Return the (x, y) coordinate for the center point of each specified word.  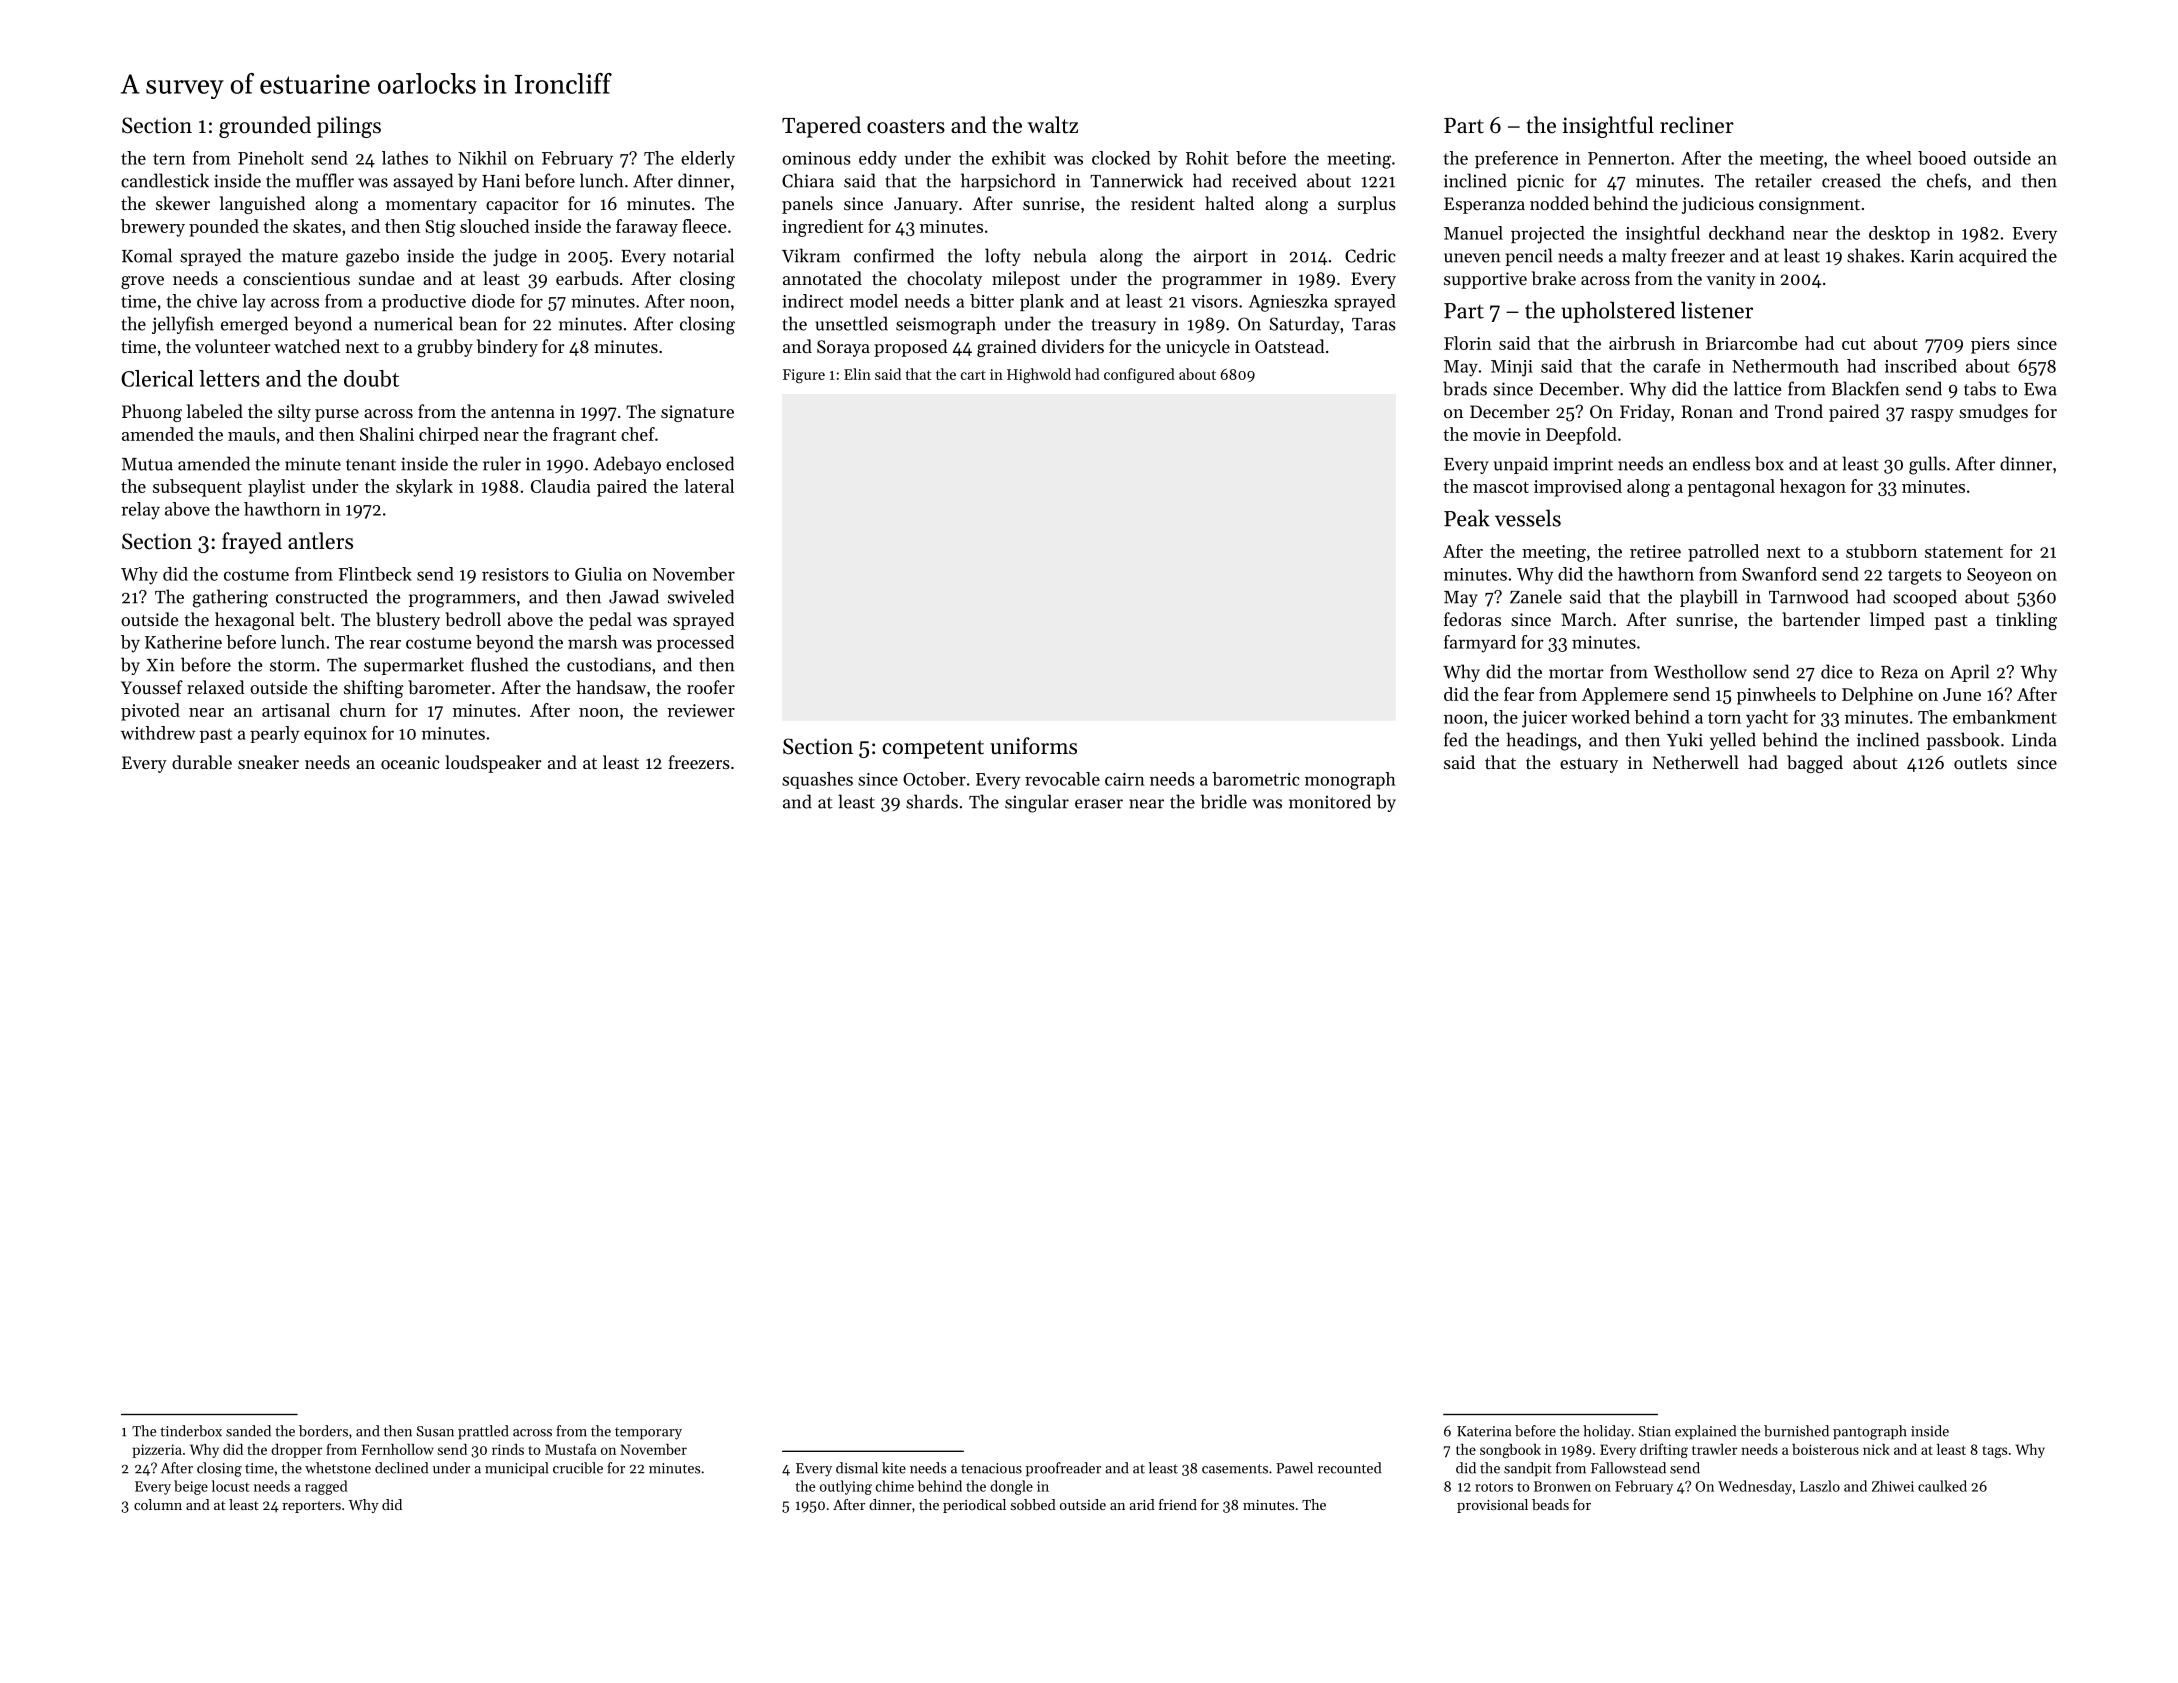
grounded (265, 127)
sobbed (1033, 1504)
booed (1942, 158)
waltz (1052, 125)
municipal (516, 1469)
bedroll (473, 619)
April (1969, 673)
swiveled (701, 596)
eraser (1099, 804)
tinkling (2026, 621)
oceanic (410, 762)
